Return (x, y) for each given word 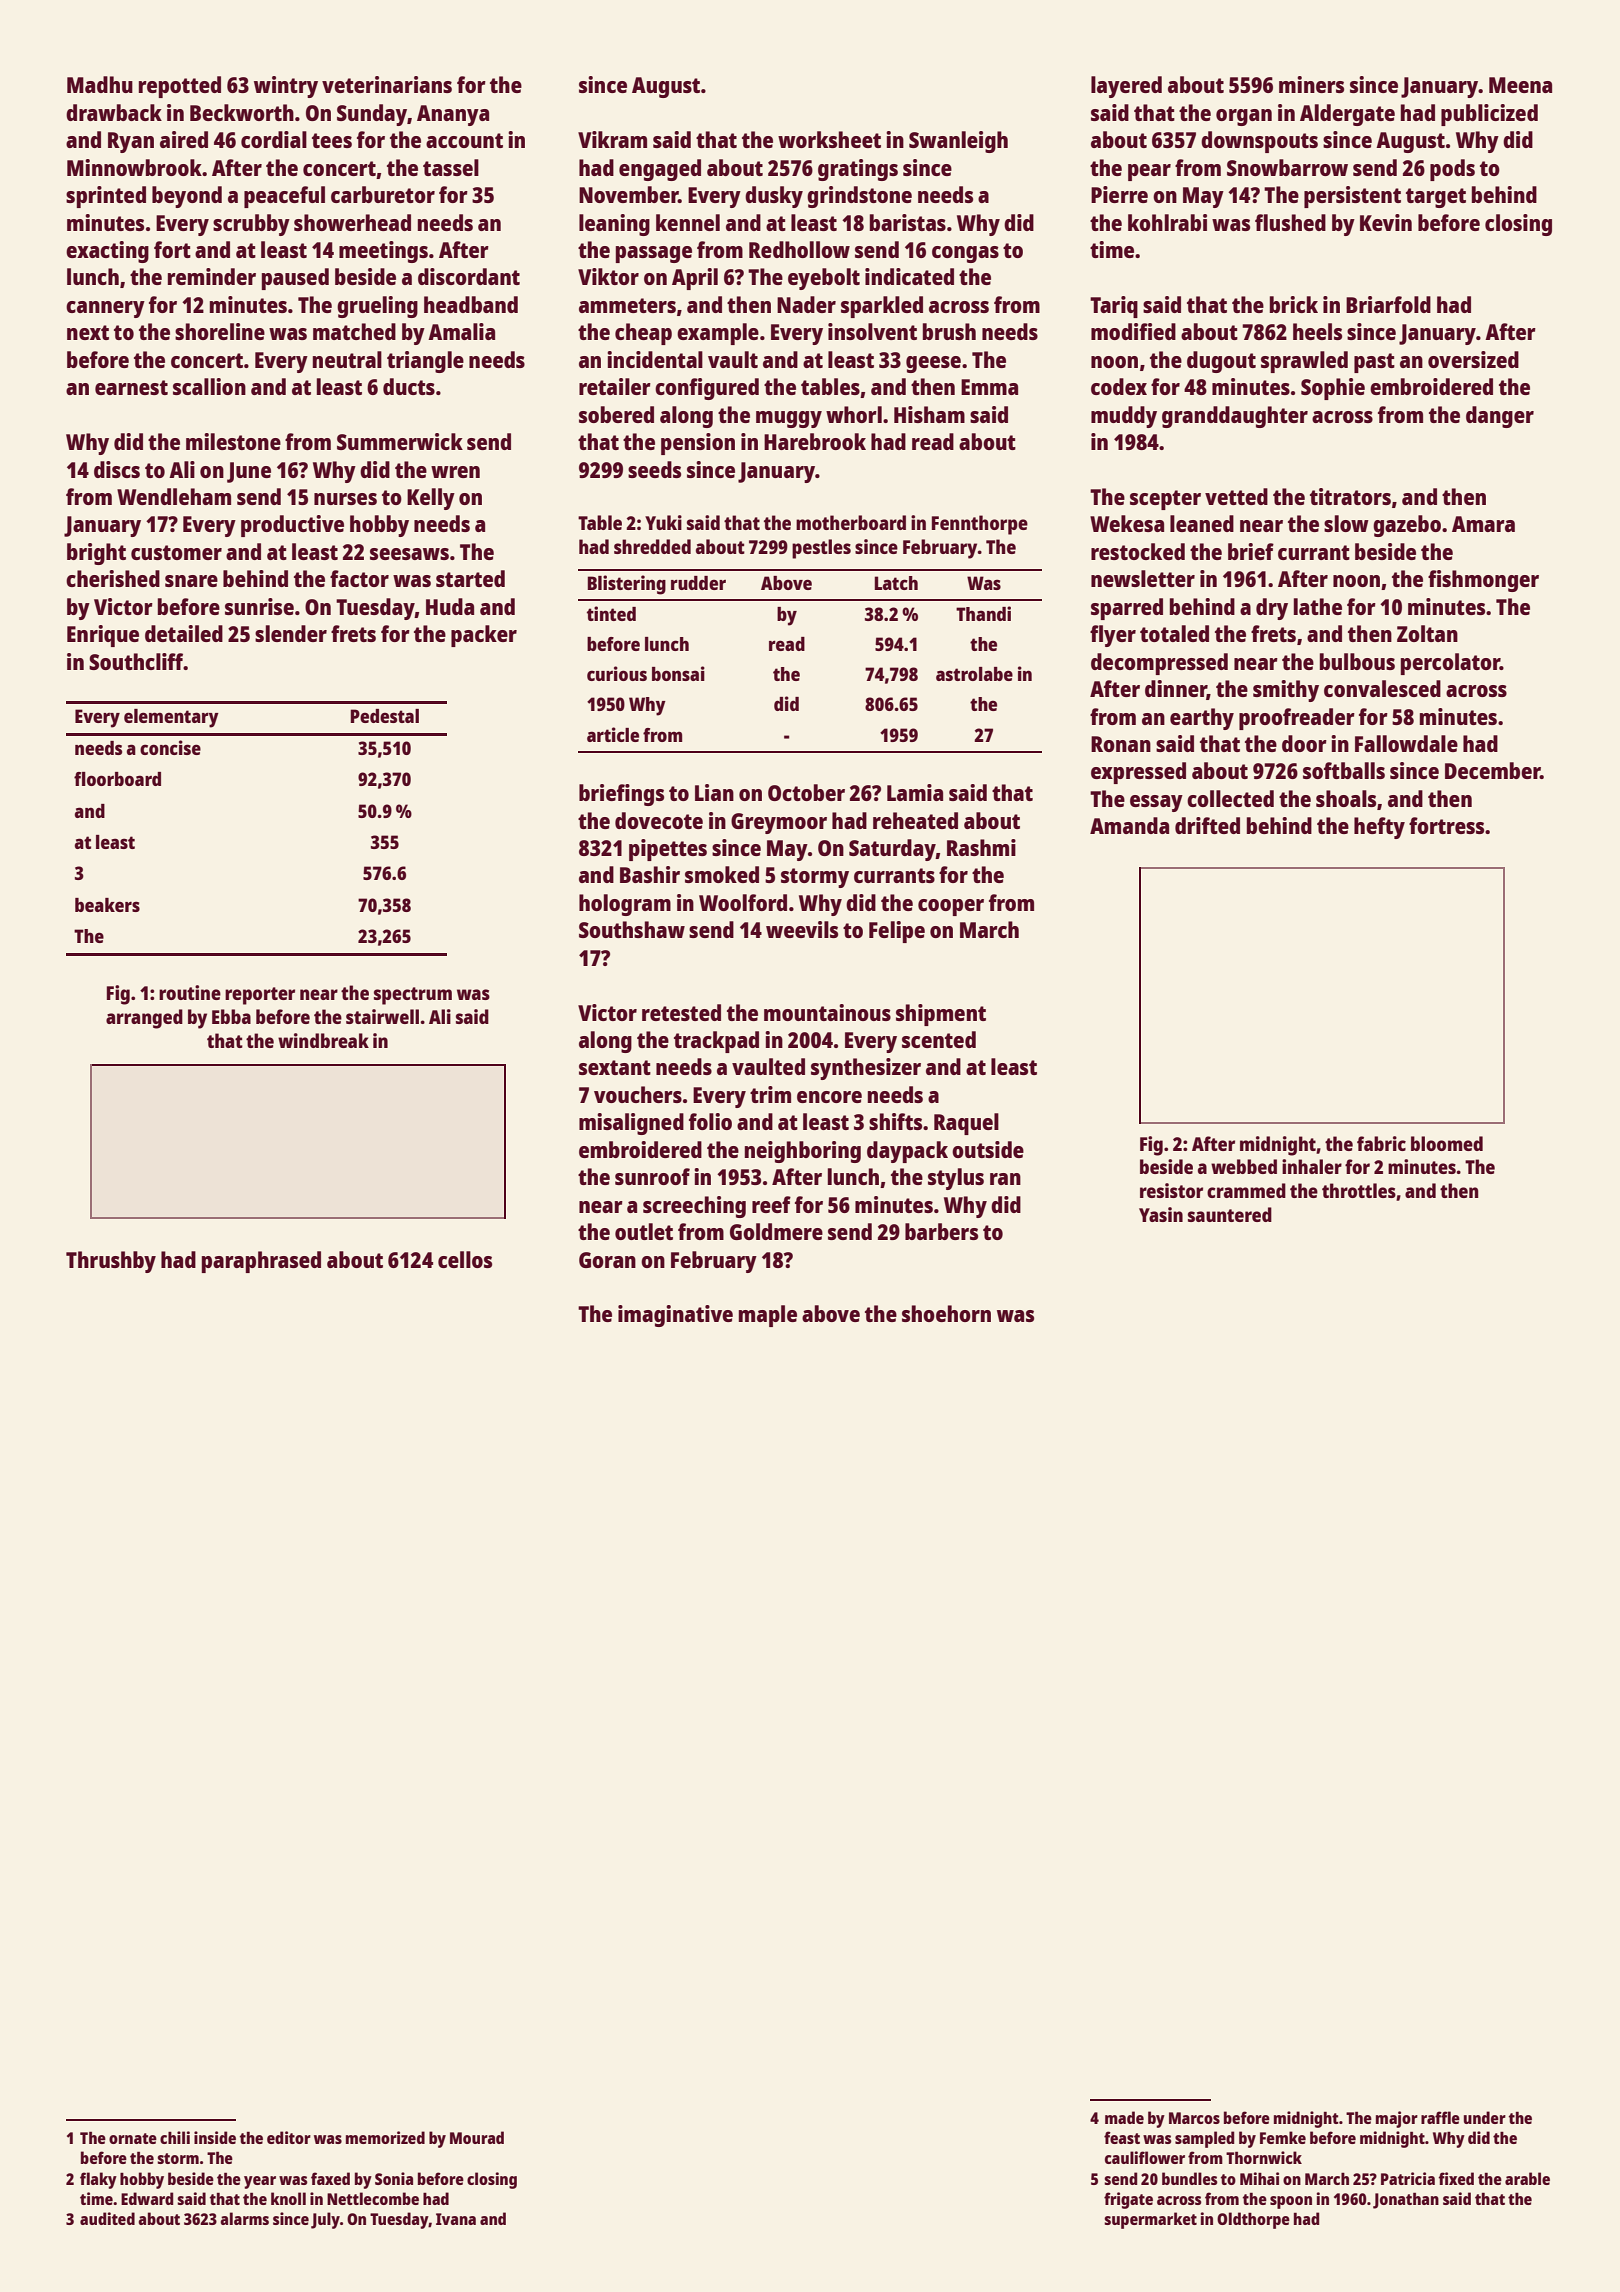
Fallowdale (1406, 743)
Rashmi (981, 847)
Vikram (612, 139)
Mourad (477, 2137)
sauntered (1230, 1214)
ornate (133, 2138)
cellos (465, 1259)
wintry (286, 87)
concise (170, 747)
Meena (1520, 85)
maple (768, 1316)
